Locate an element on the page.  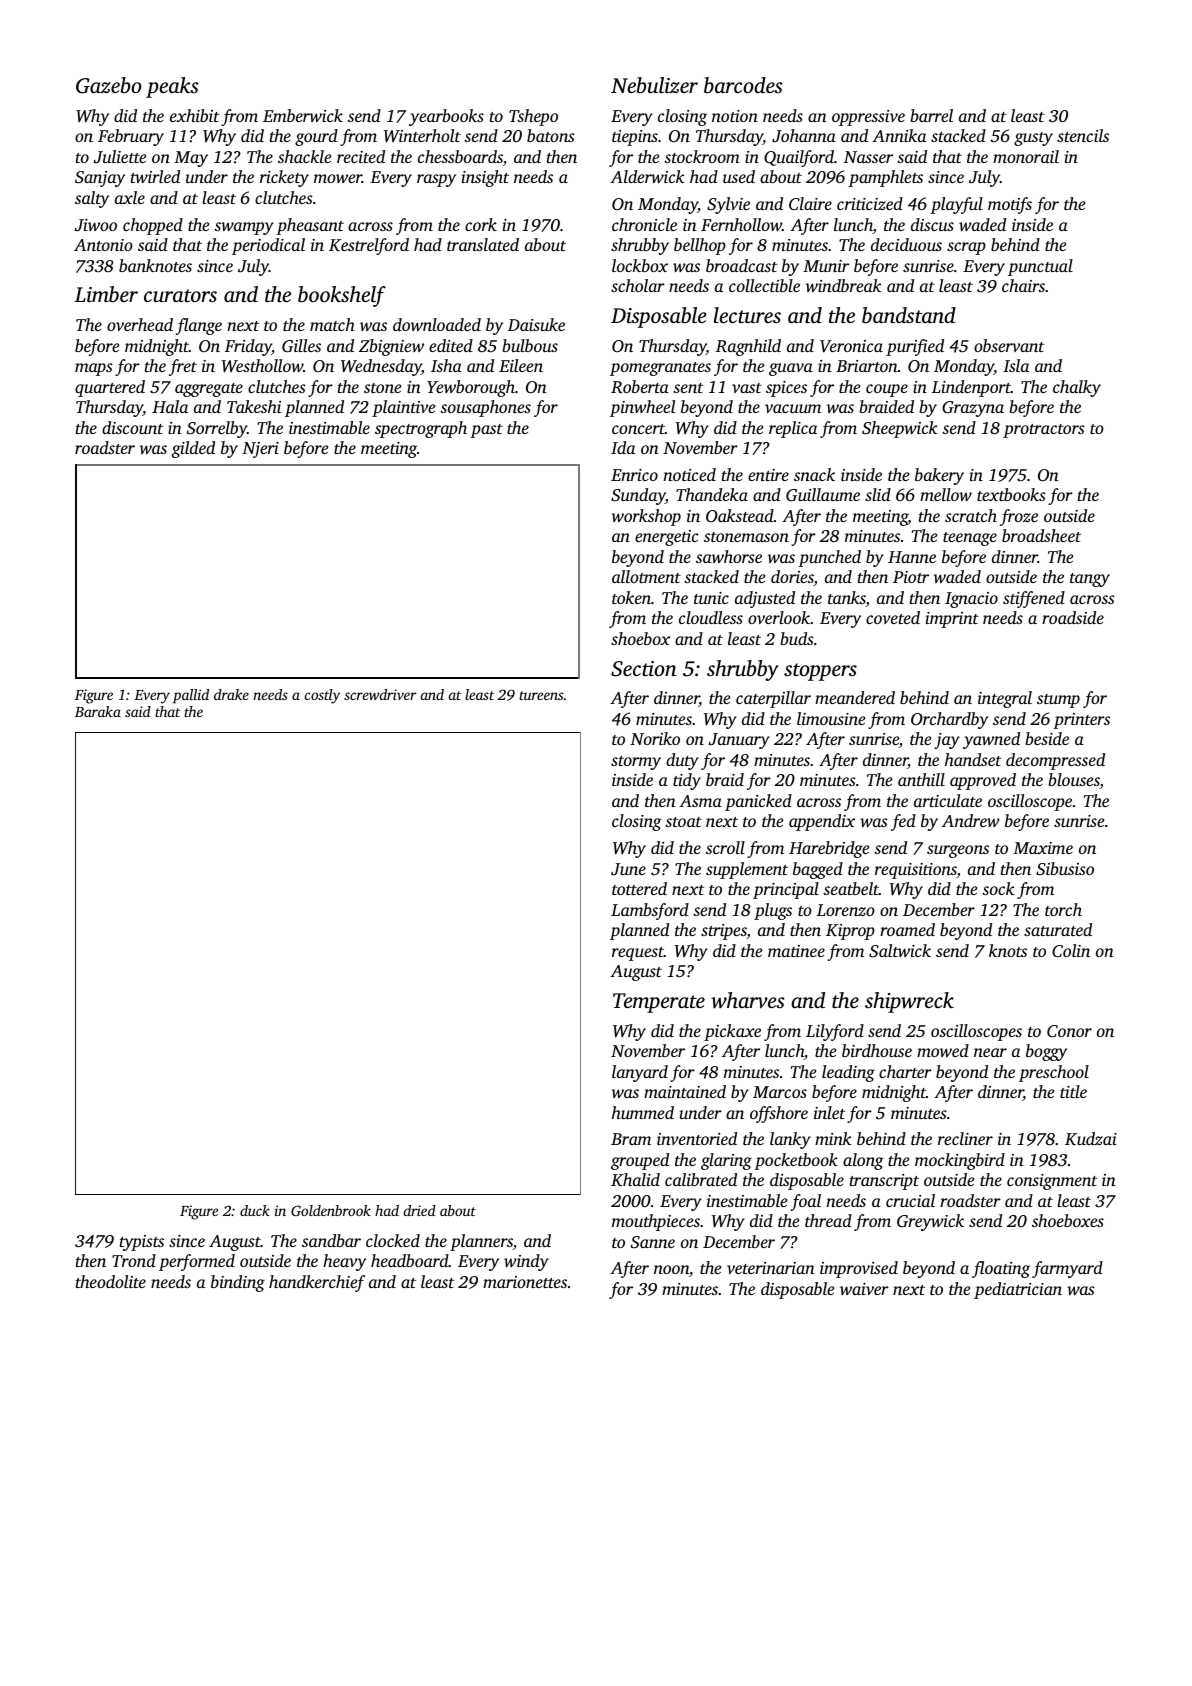
tangy is located at coordinates (1090, 580).
